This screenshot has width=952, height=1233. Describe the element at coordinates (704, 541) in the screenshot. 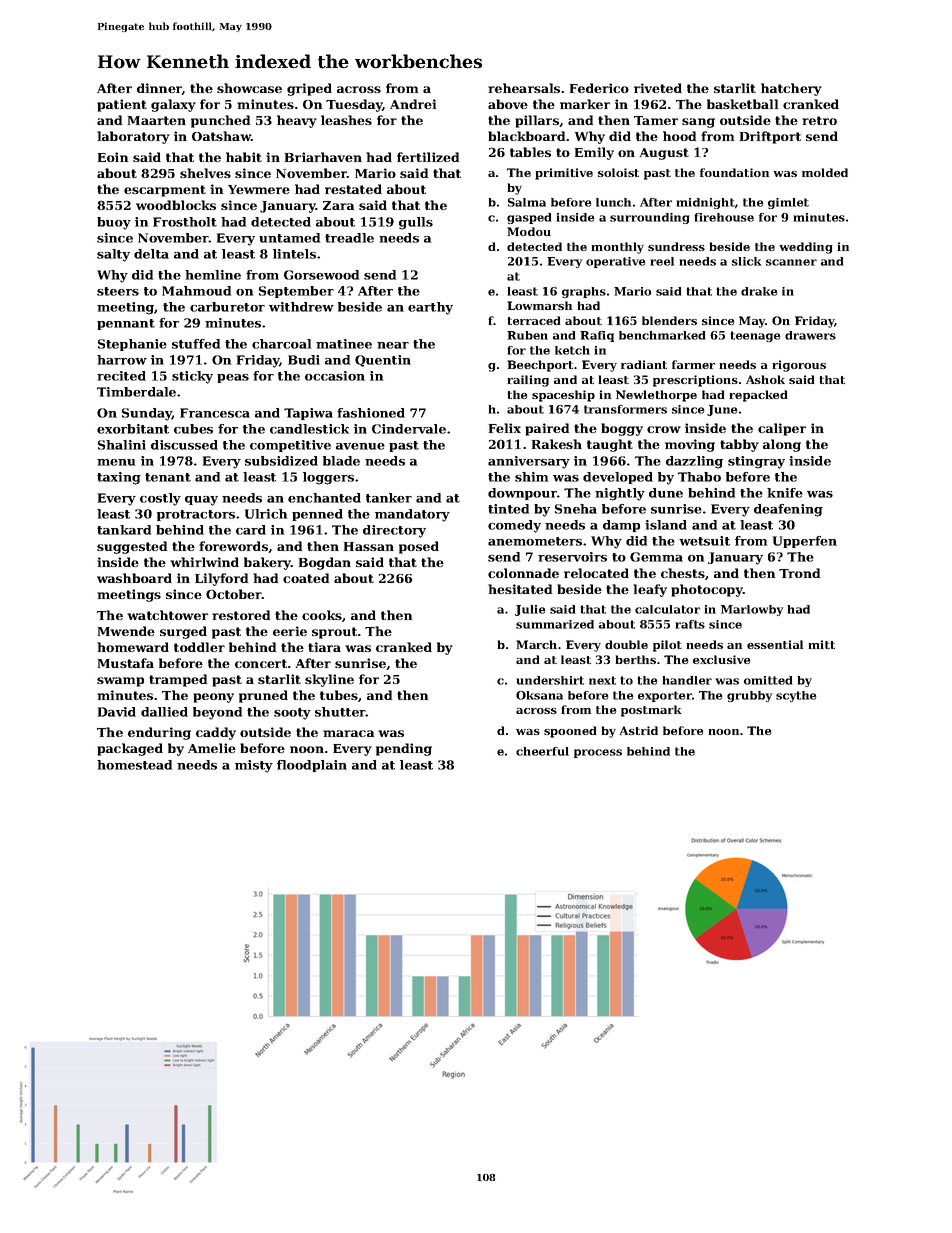

I see `wetsuit` at that location.
